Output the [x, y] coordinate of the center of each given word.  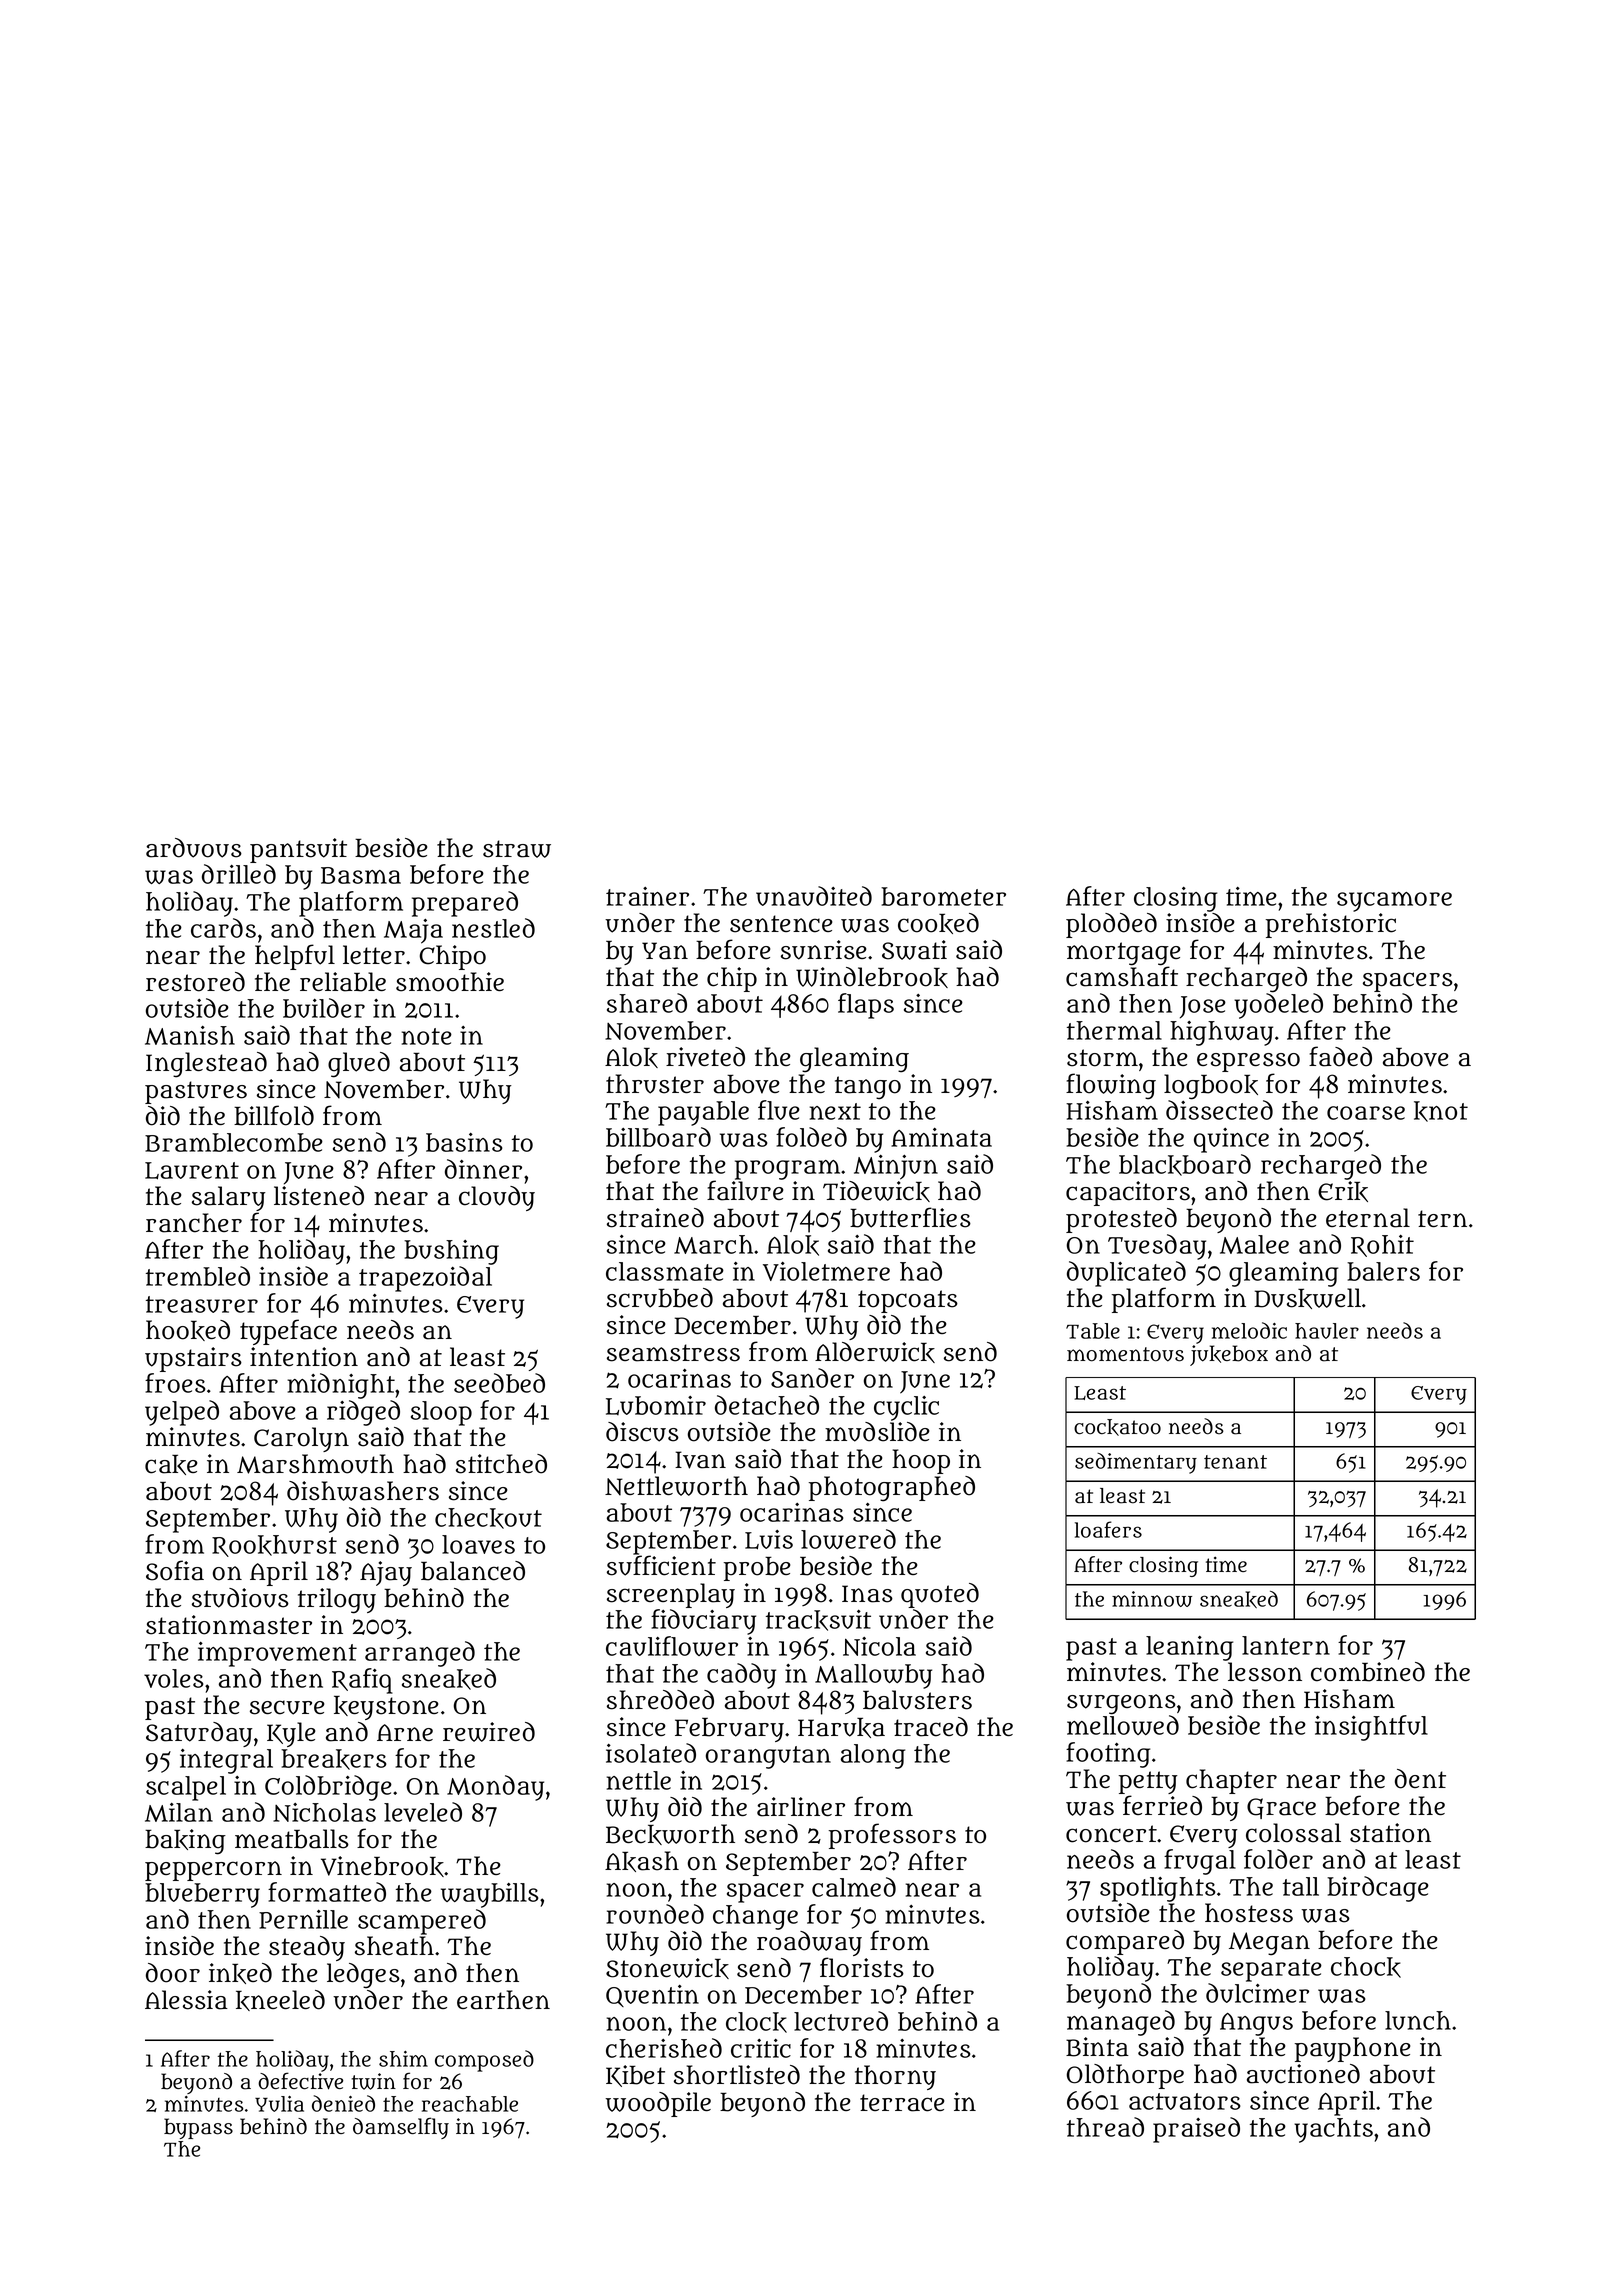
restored [195, 982]
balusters [917, 1700]
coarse [1366, 1113]
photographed [892, 1489]
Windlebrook [872, 977]
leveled [423, 1812]
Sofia [175, 1570]
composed [484, 2061]
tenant [1235, 1462]
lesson [1265, 1672]
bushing [451, 1252]
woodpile [658, 2104]
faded [1340, 1056]
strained [655, 1218]
